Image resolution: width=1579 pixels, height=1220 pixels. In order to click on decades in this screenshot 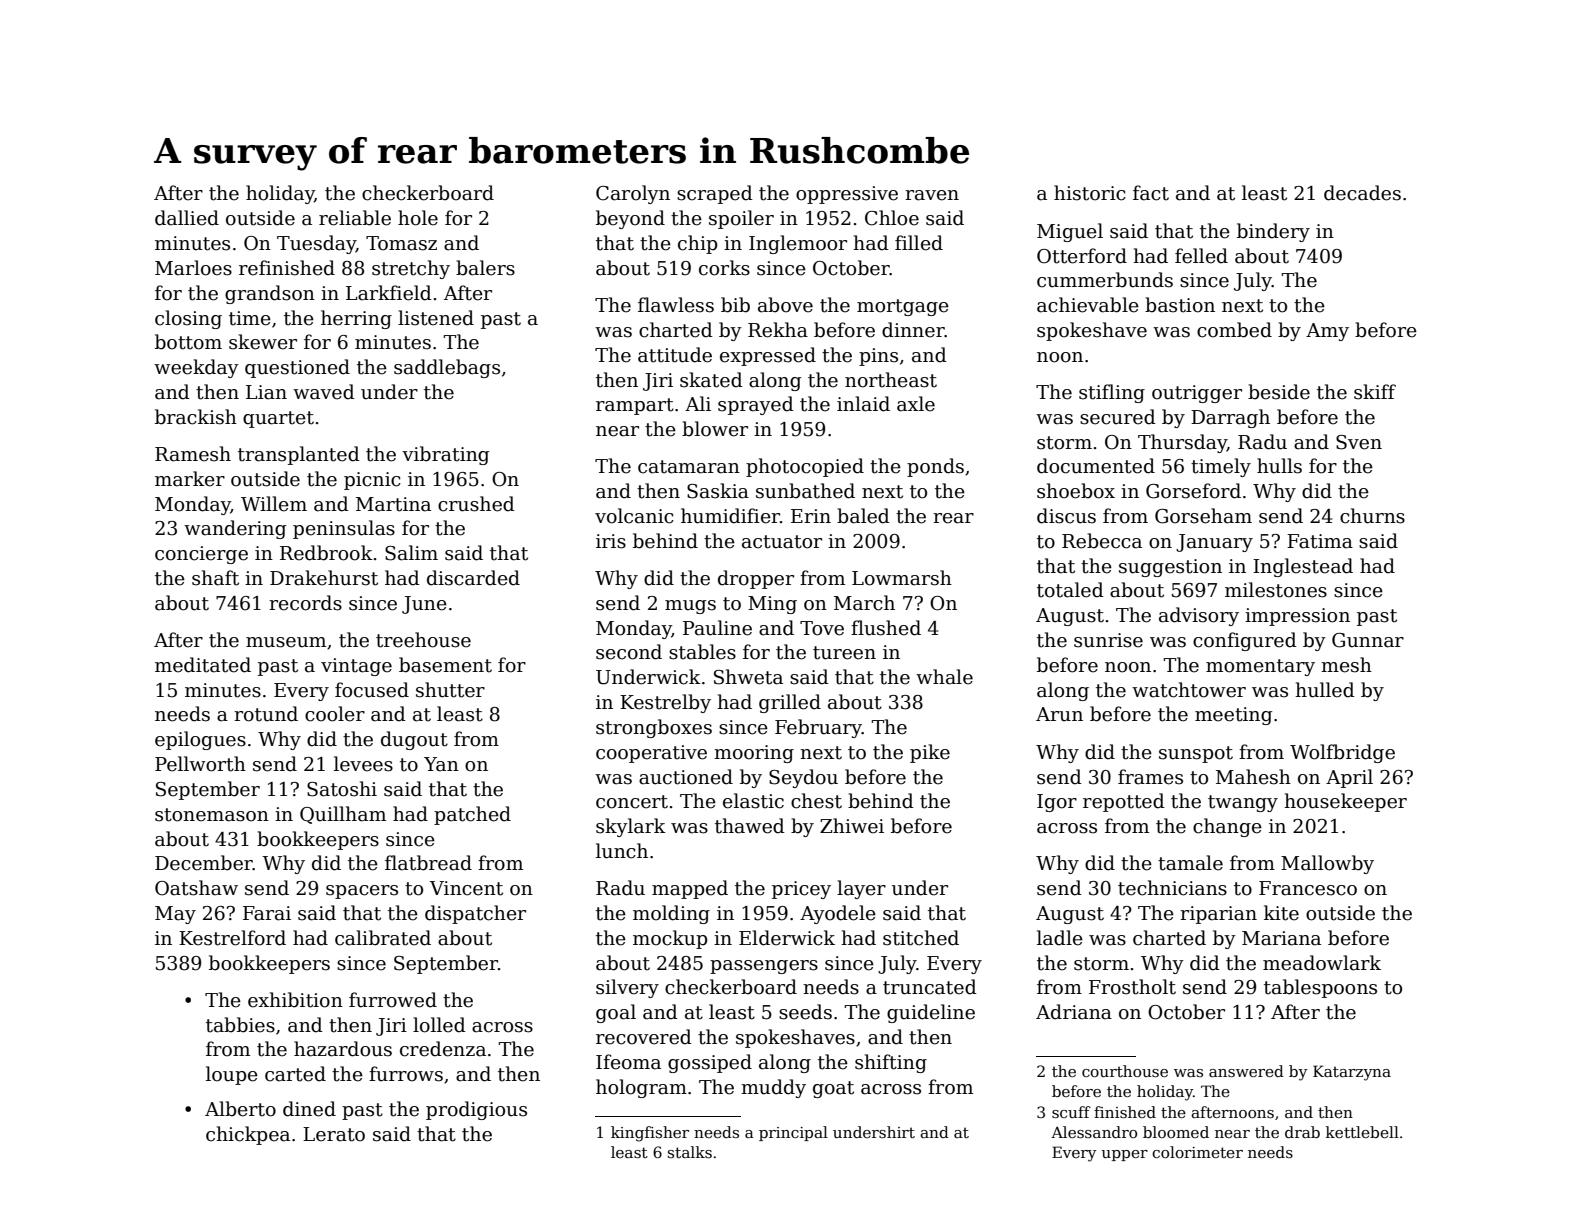, I will do `click(1362, 193)`.
